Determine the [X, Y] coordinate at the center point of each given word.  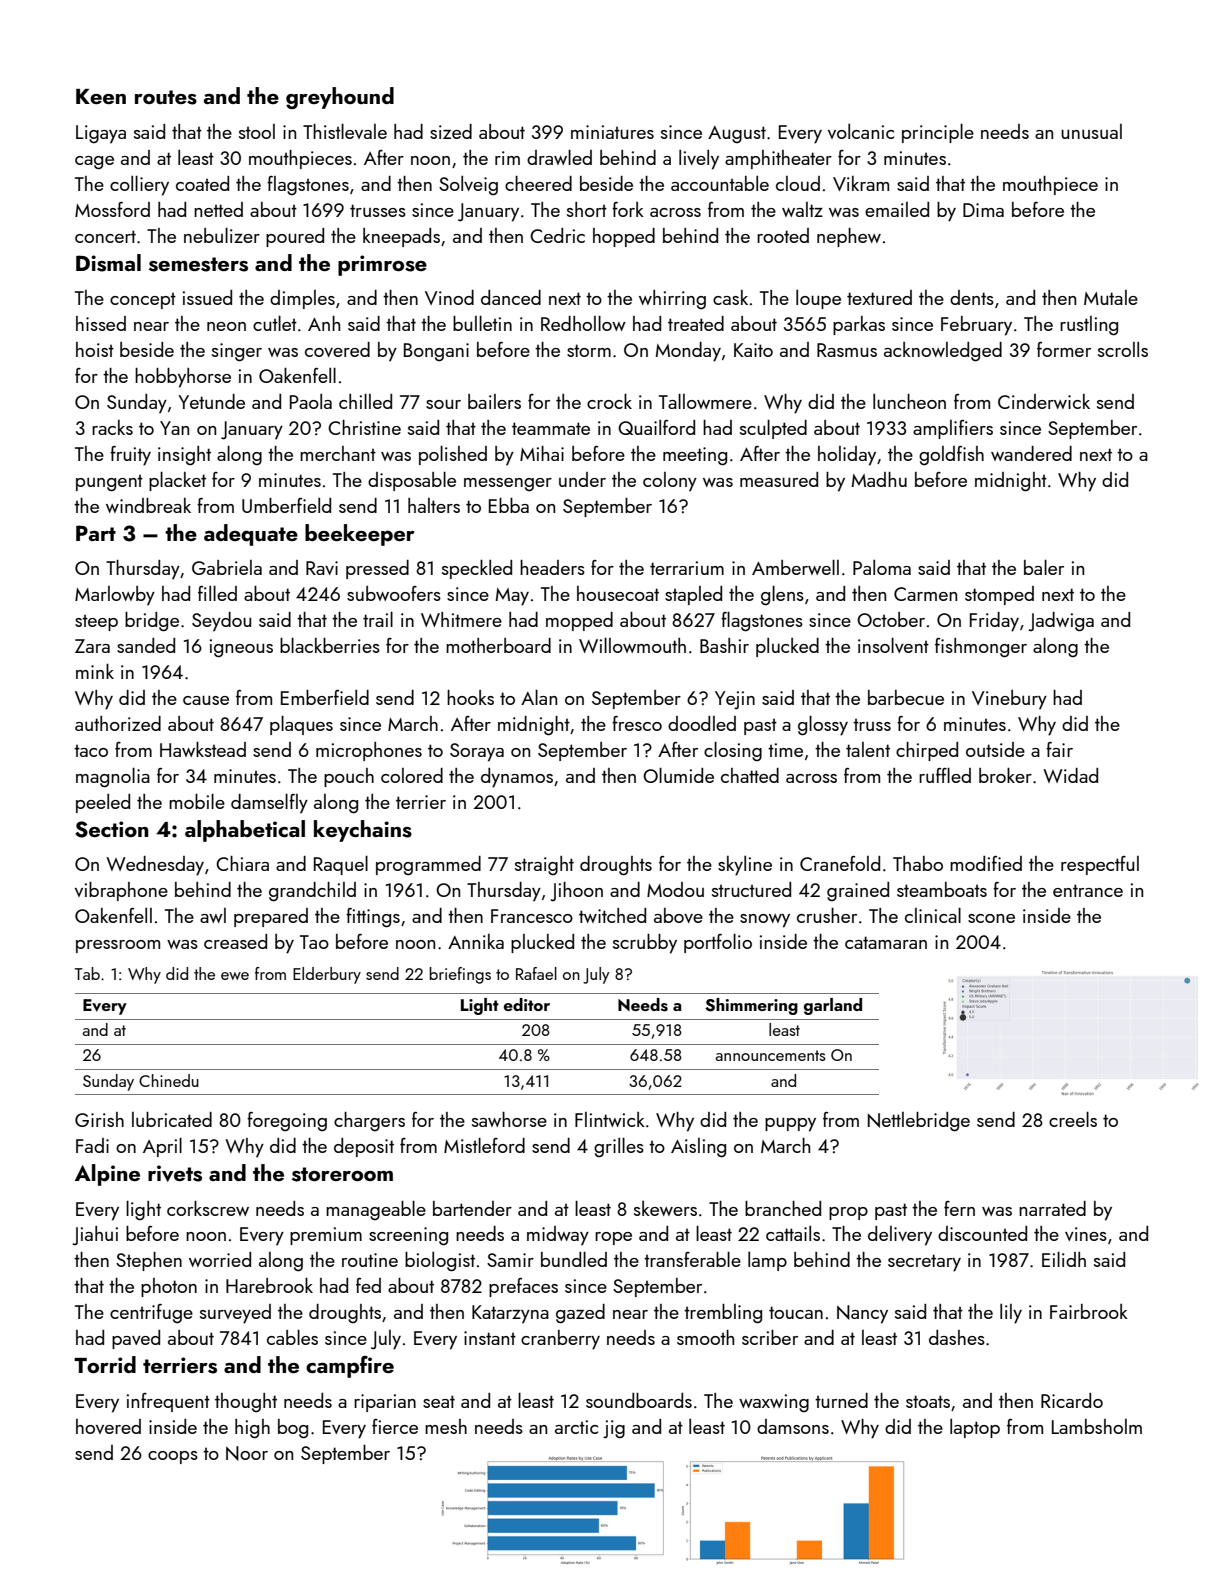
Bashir [724, 645]
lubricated [172, 1119]
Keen [101, 96]
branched [783, 1208]
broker [1005, 775]
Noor [247, 1453]
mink [95, 671]
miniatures [612, 132]
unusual [1091, 131]
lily [1011, 1314]
